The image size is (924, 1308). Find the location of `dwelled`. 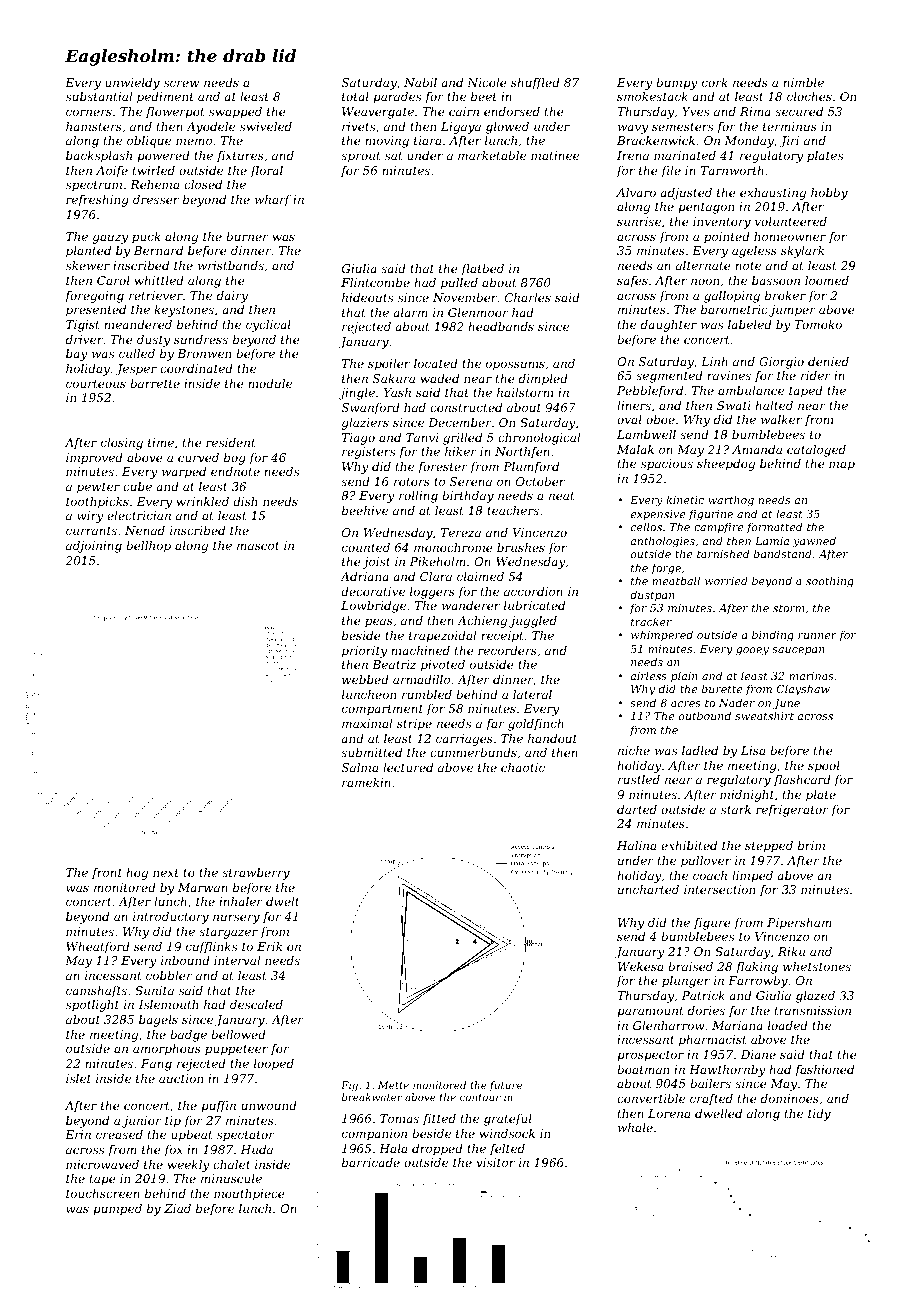

dwelled is located at coordinates (718, 1113).
